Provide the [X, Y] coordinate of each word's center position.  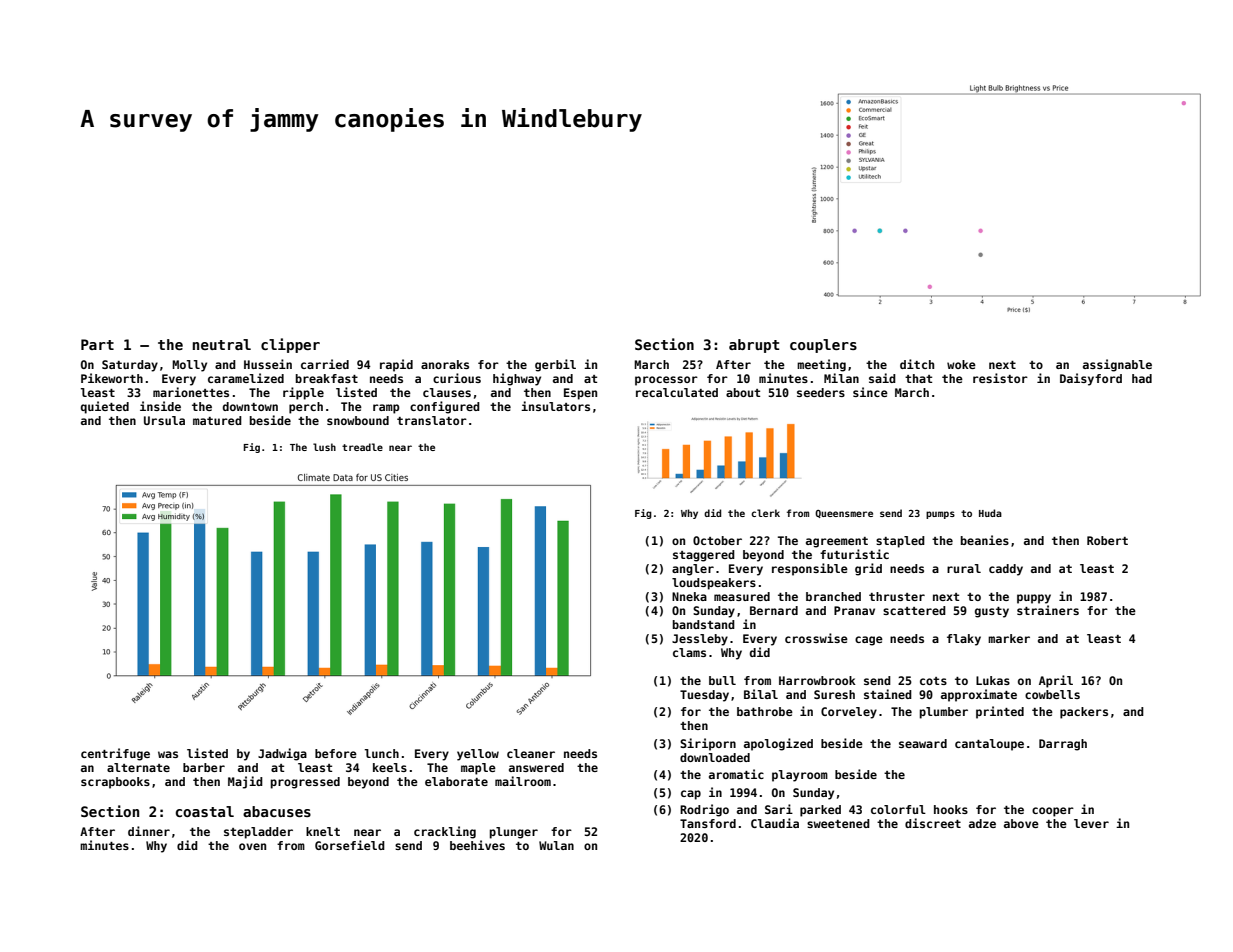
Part [97, 344]
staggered [704, 556]
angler [693, 570]
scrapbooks [115, 783]
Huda [990, 513]
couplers [823, 346]
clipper [290, 345]
